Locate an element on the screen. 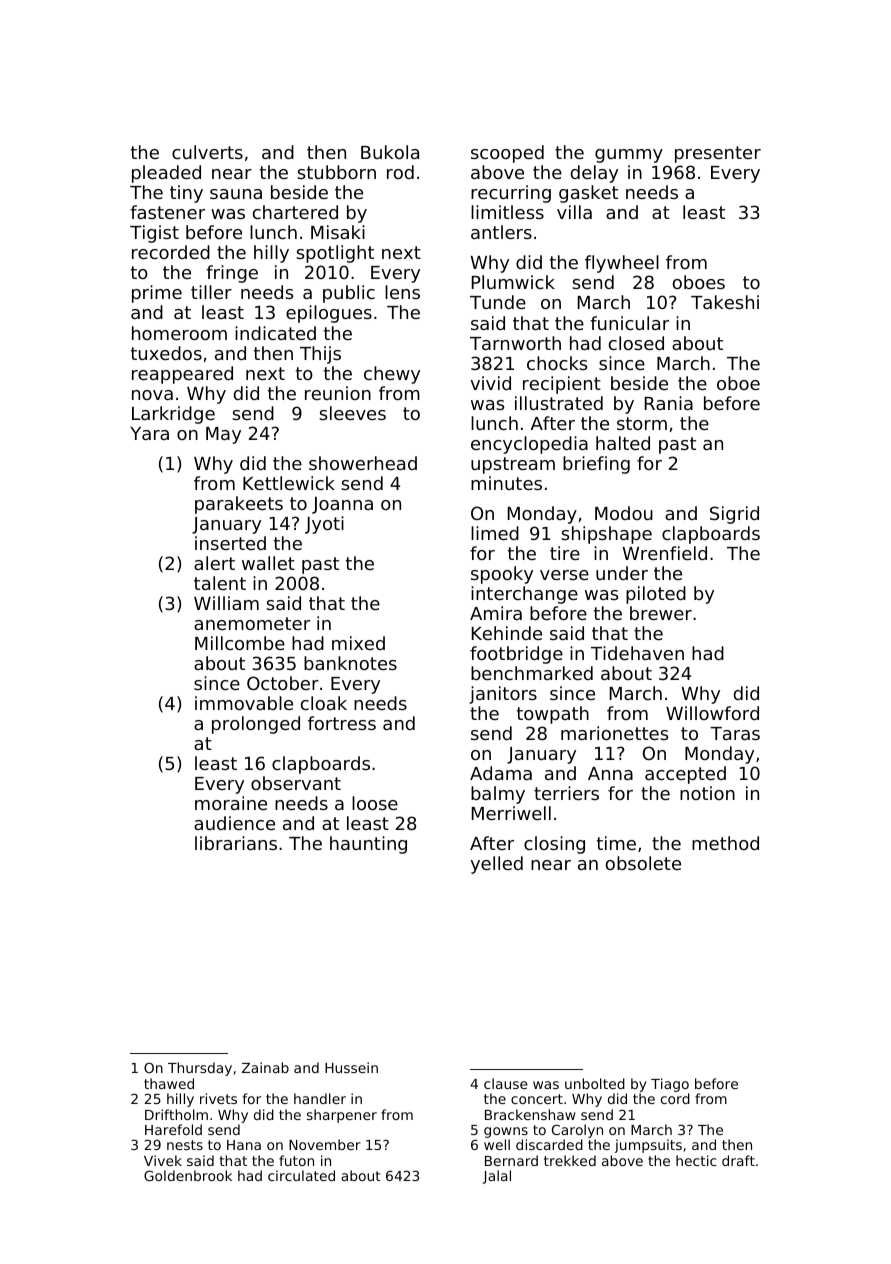 The height and width of the screenshot is (1264, 891). recurring is located at coordinates (511, 194).
